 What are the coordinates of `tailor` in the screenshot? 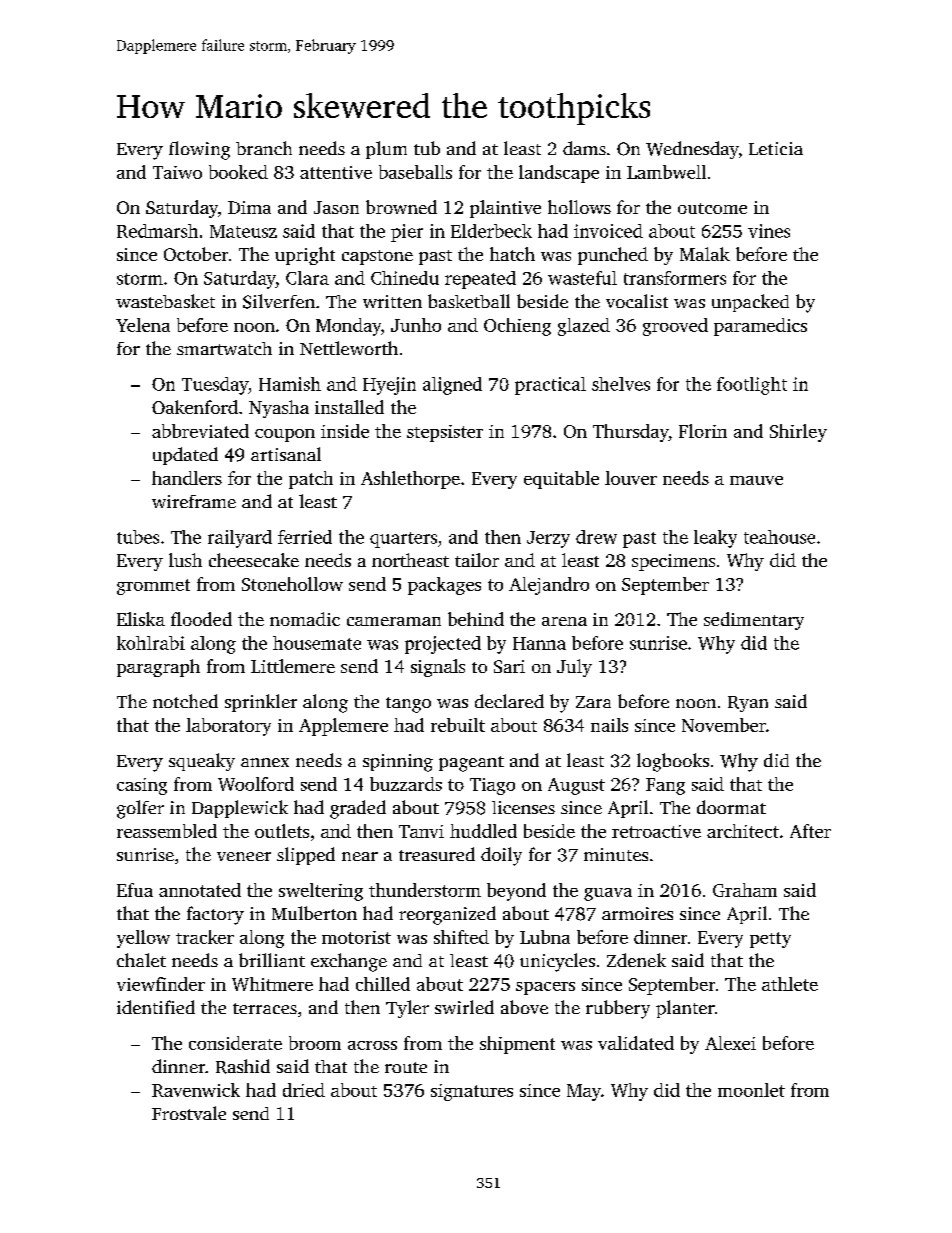 It's located at (477, 560).
